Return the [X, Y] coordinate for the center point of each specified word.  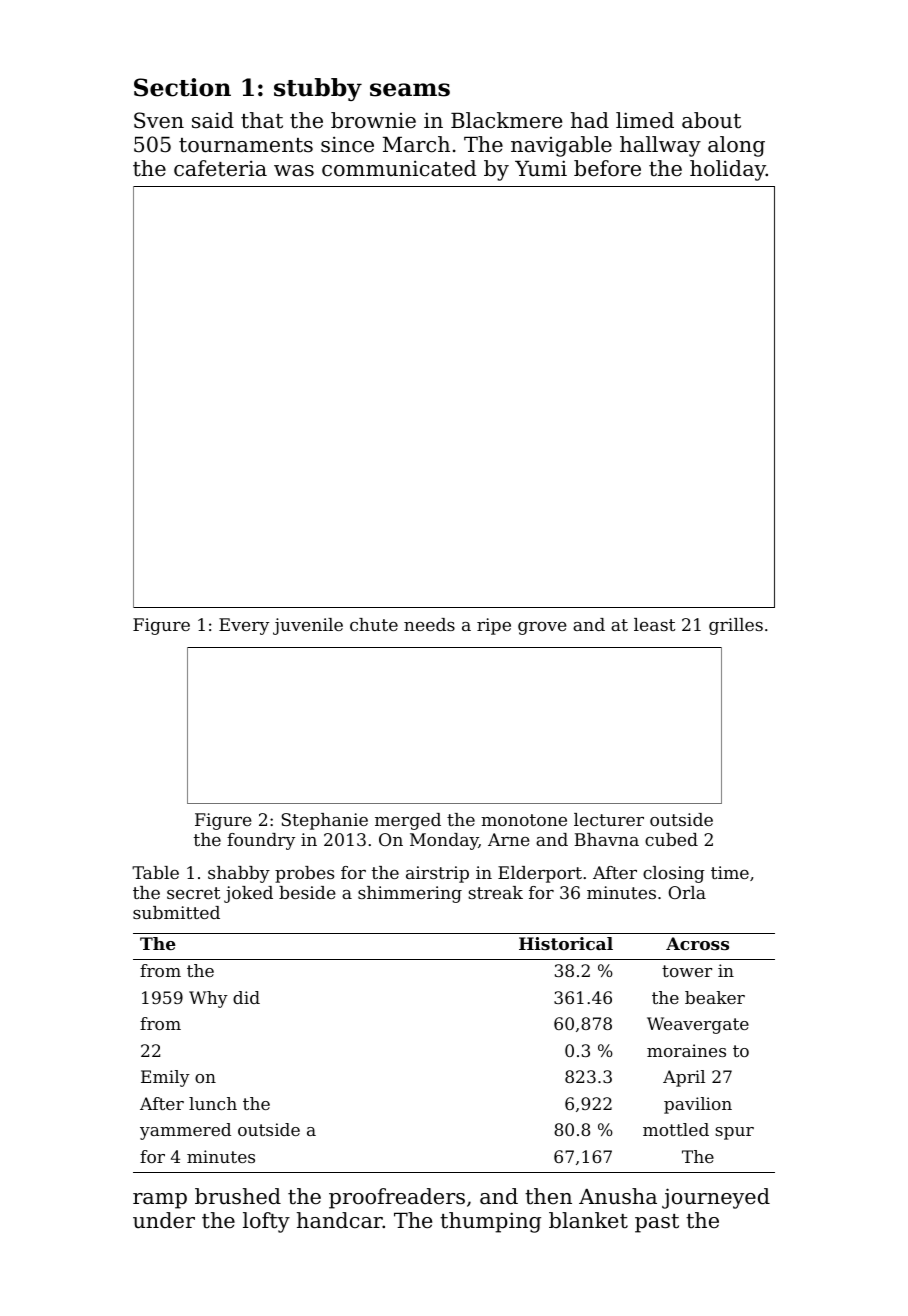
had [590, 120]
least [654, 624]
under [164, 1220]
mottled [676, 1129]
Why [208, 999]
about [711, 120]
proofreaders [397, 1198]
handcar [340, 1220]
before [607, 168]
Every [244, 626]
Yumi [541, 168]
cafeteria [220, 168]
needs [429, 624]
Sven [159, 120]
